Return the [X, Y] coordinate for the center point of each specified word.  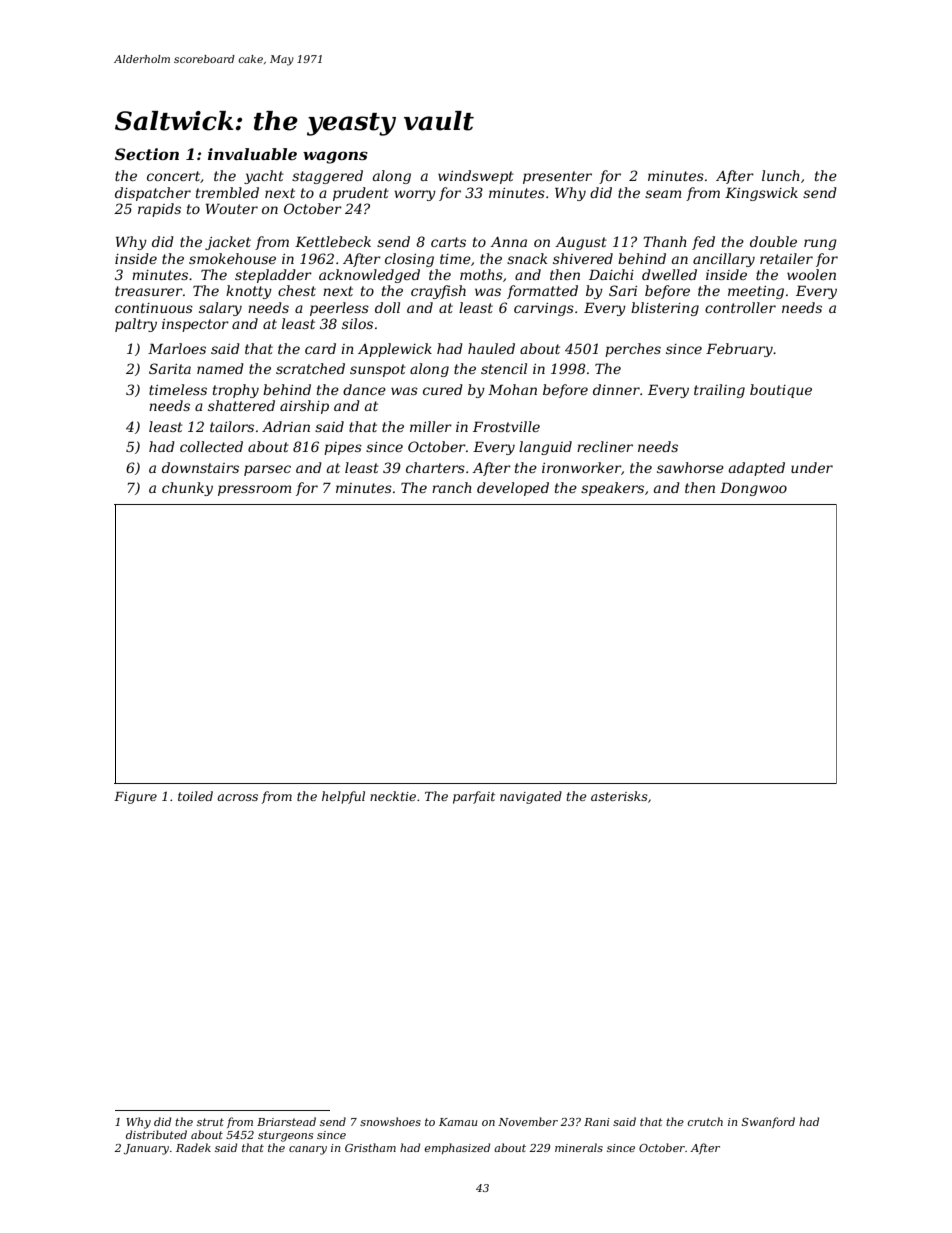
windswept [476, 177]
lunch [781, 175]
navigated [531, 797]
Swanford [768, 1122]
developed [513, 489]
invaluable [252, 154]
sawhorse [690, 467]
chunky [187, 489]
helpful [343, 797]
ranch [452, 487]
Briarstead [286, 1121]
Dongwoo [753, 489]
